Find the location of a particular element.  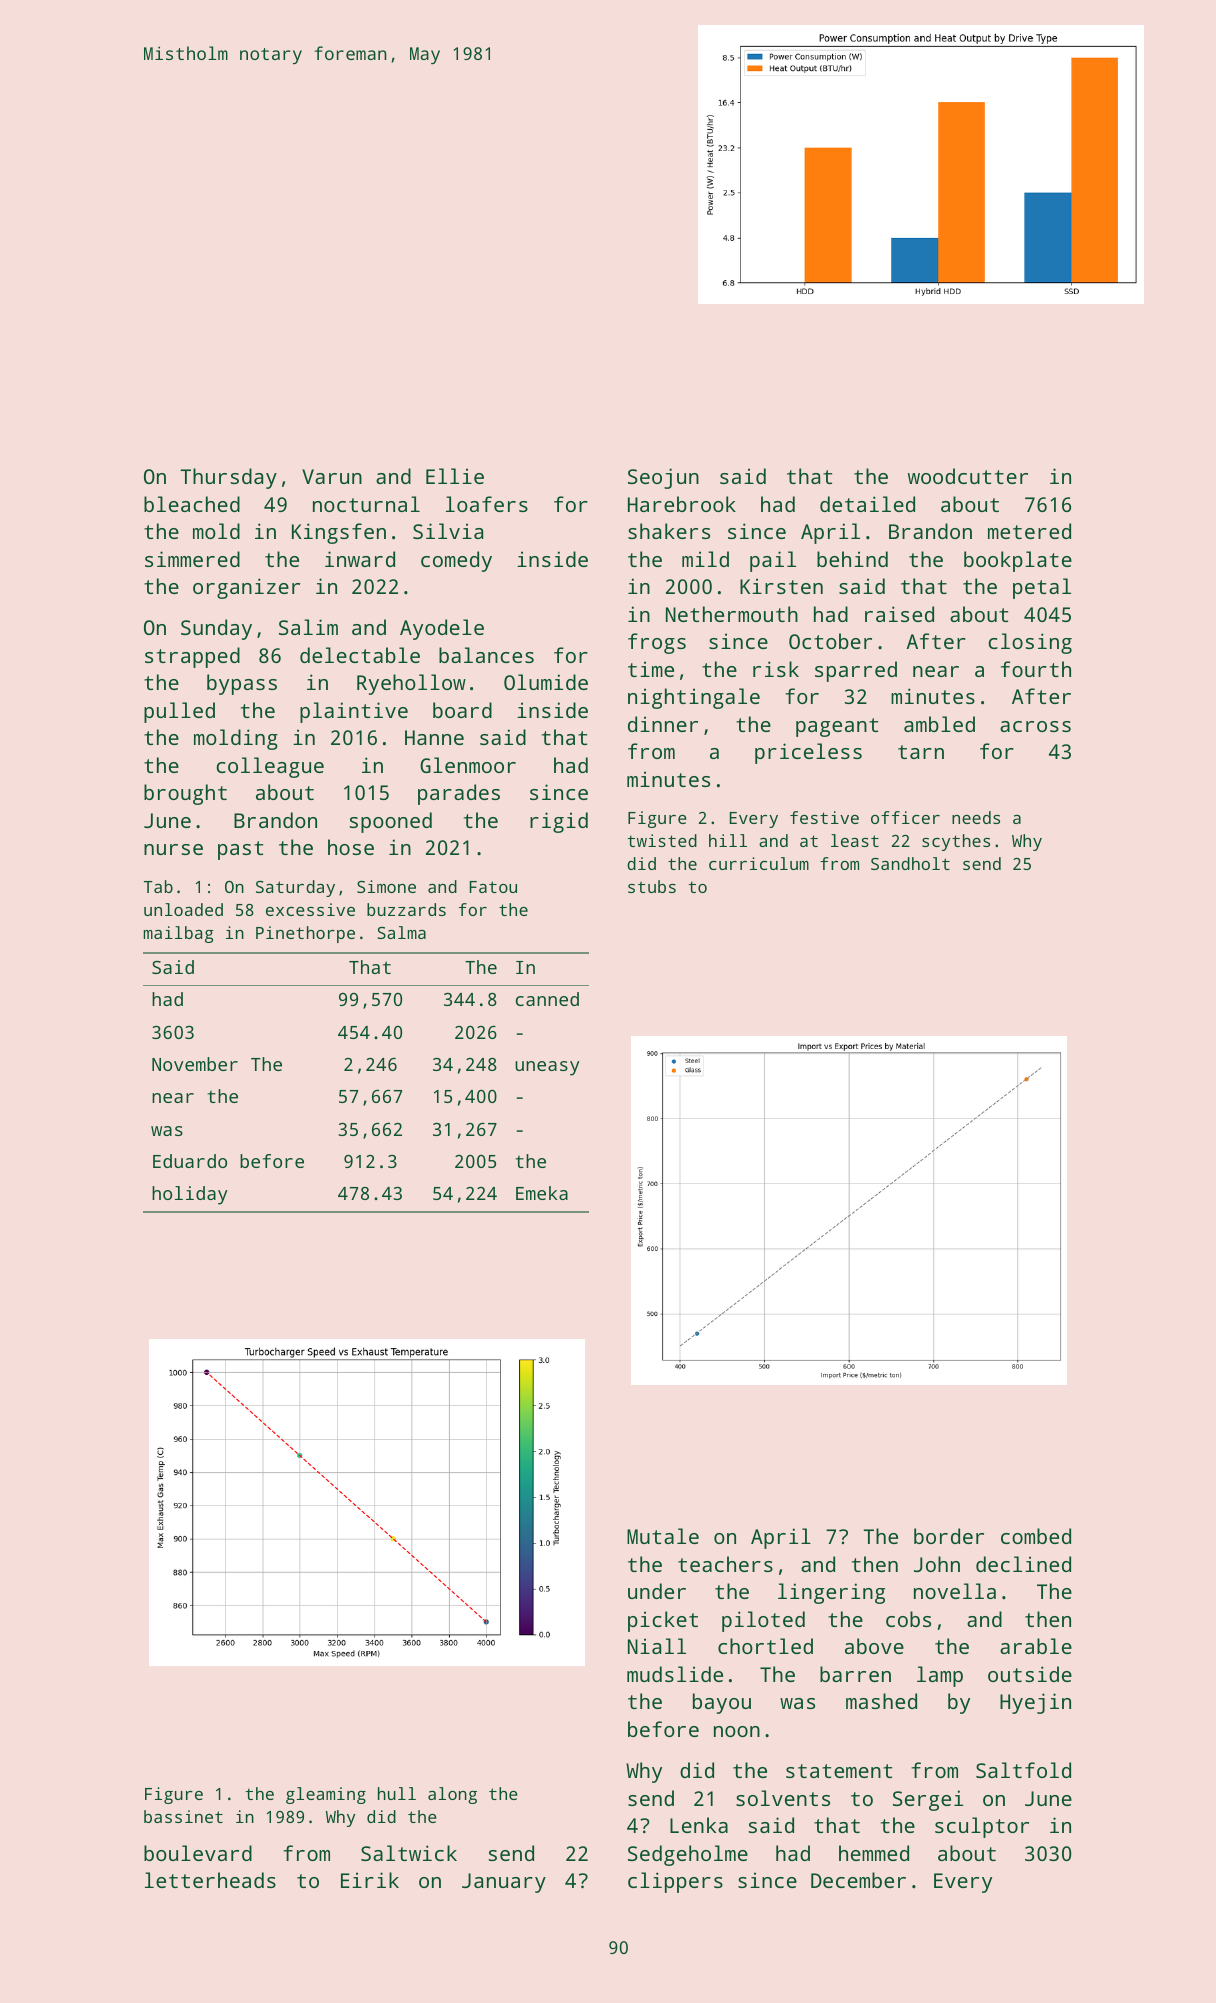

barren is located at coordinates (855, 1674).
